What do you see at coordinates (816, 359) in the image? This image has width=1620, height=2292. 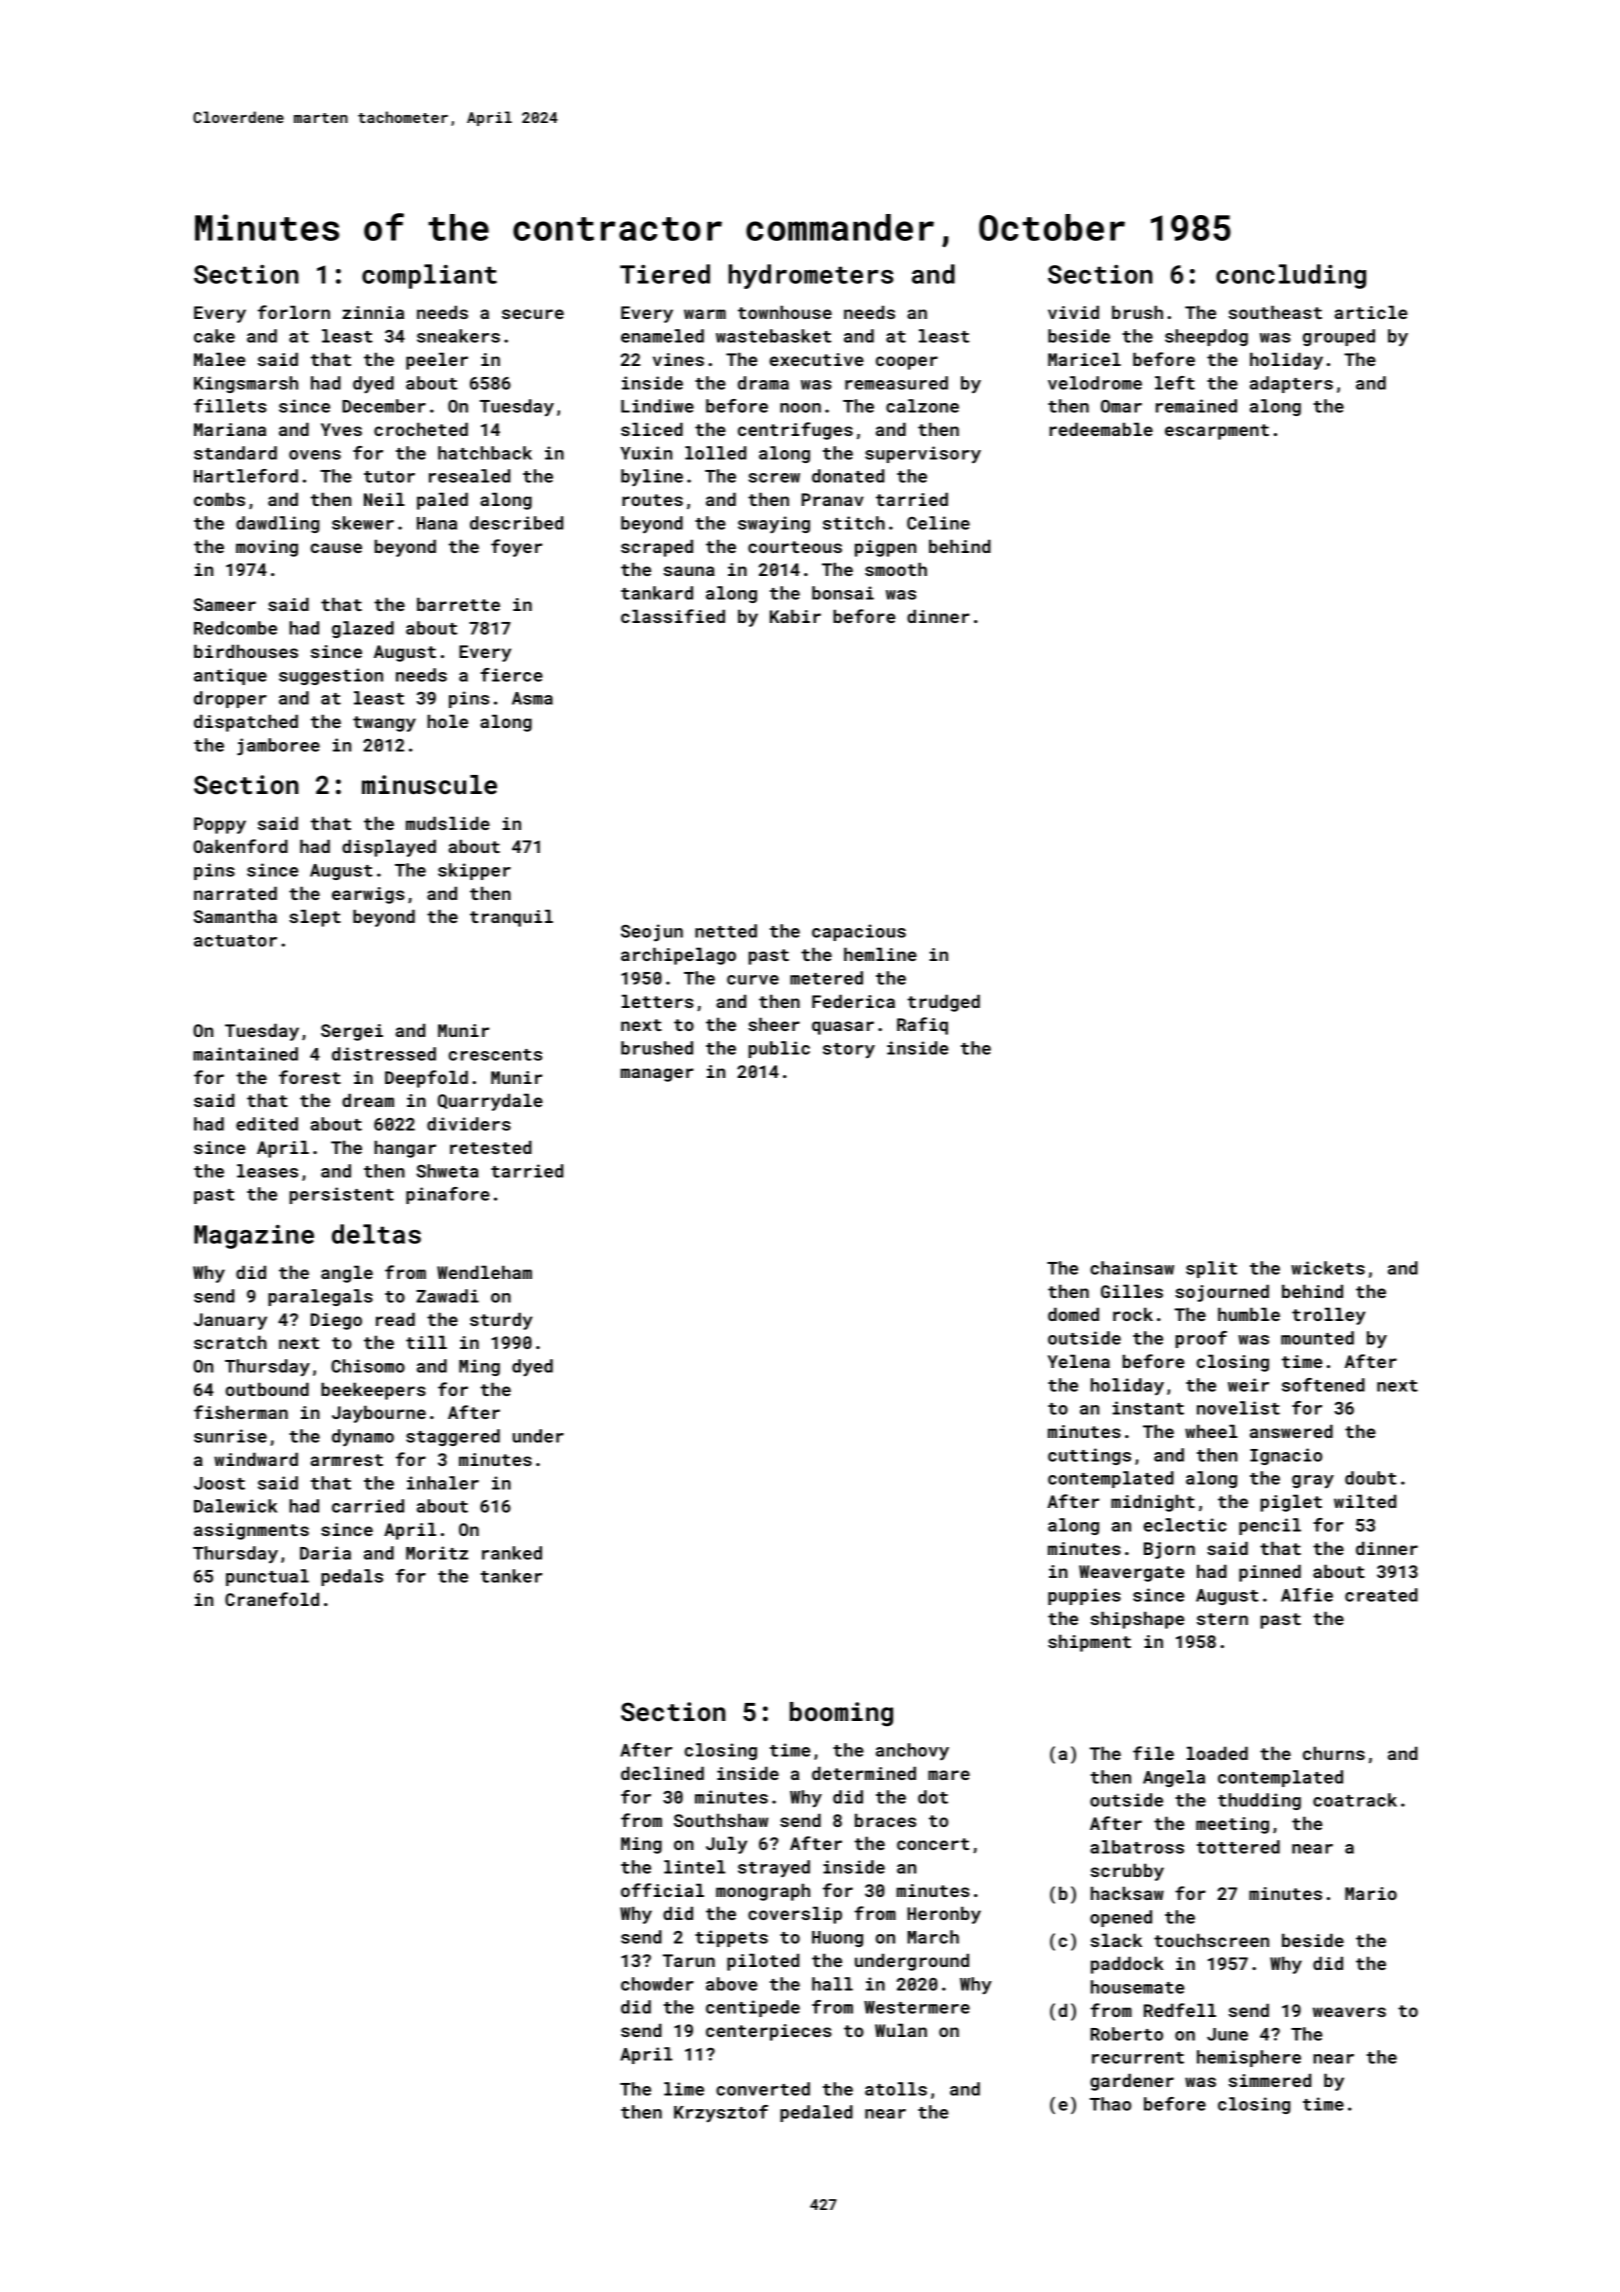 I see `executive` at bounding box center [816, 359].
